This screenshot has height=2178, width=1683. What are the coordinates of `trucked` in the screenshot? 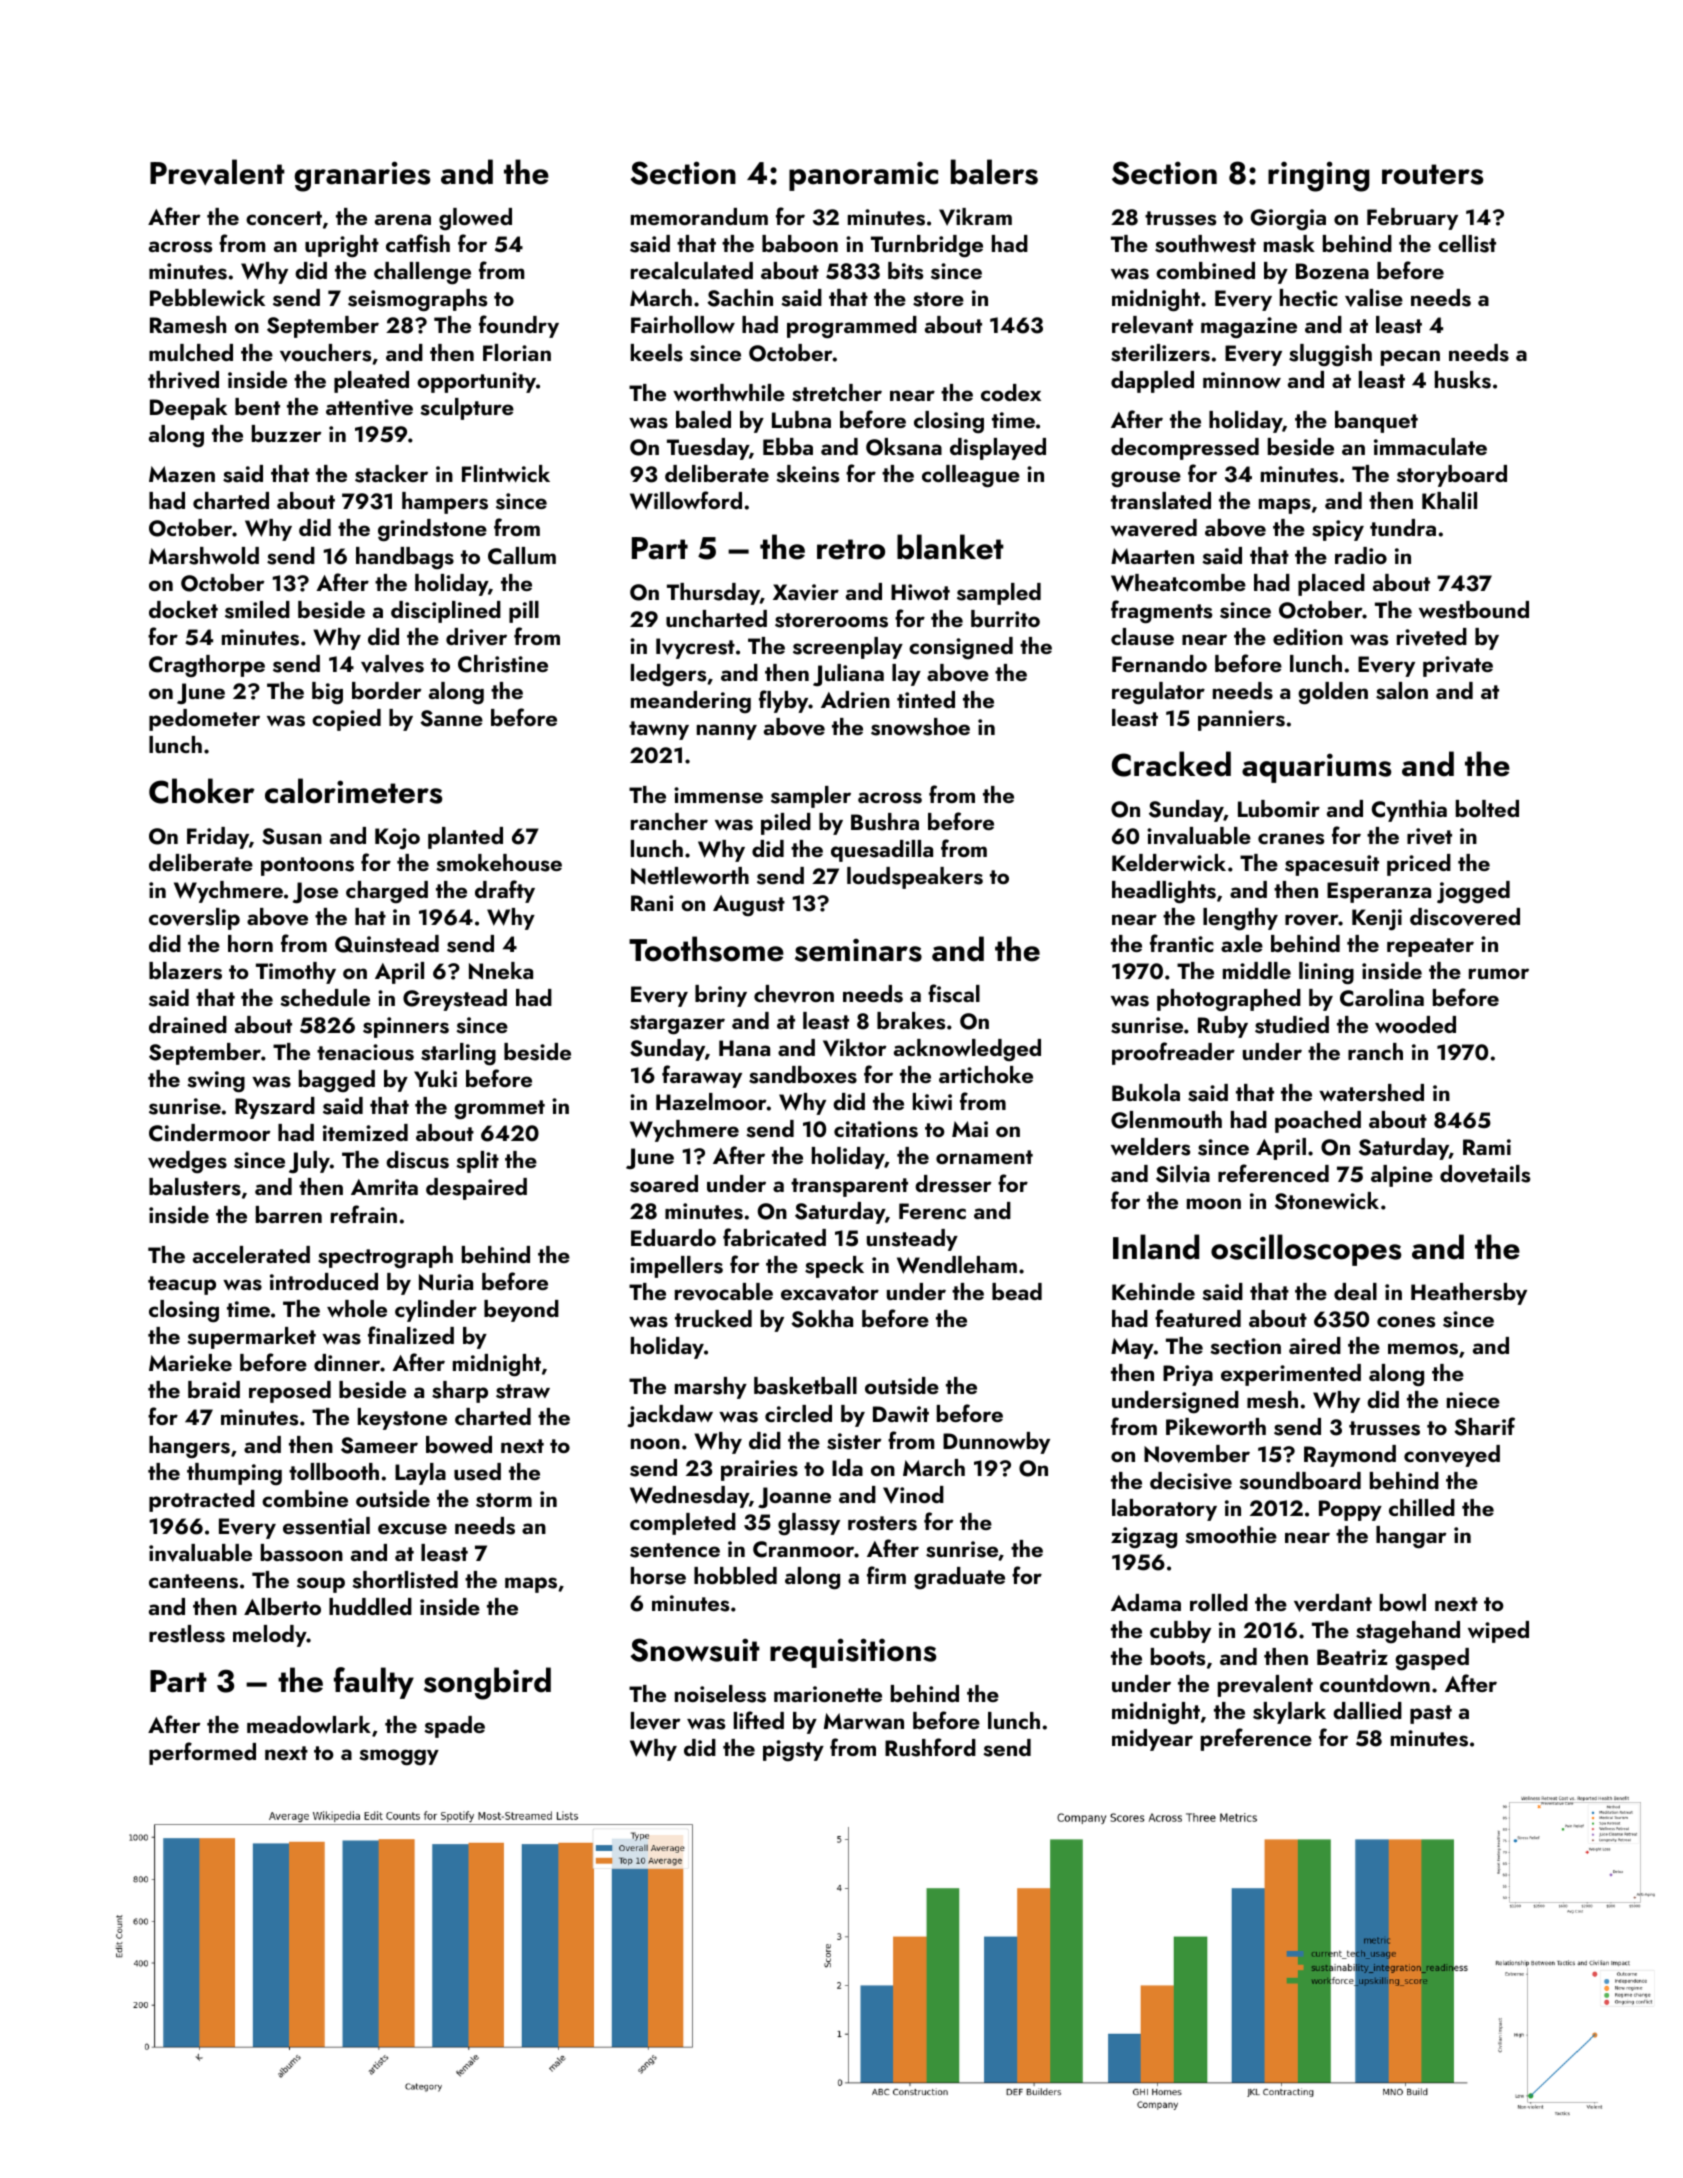 It's located at (713, 1318).
